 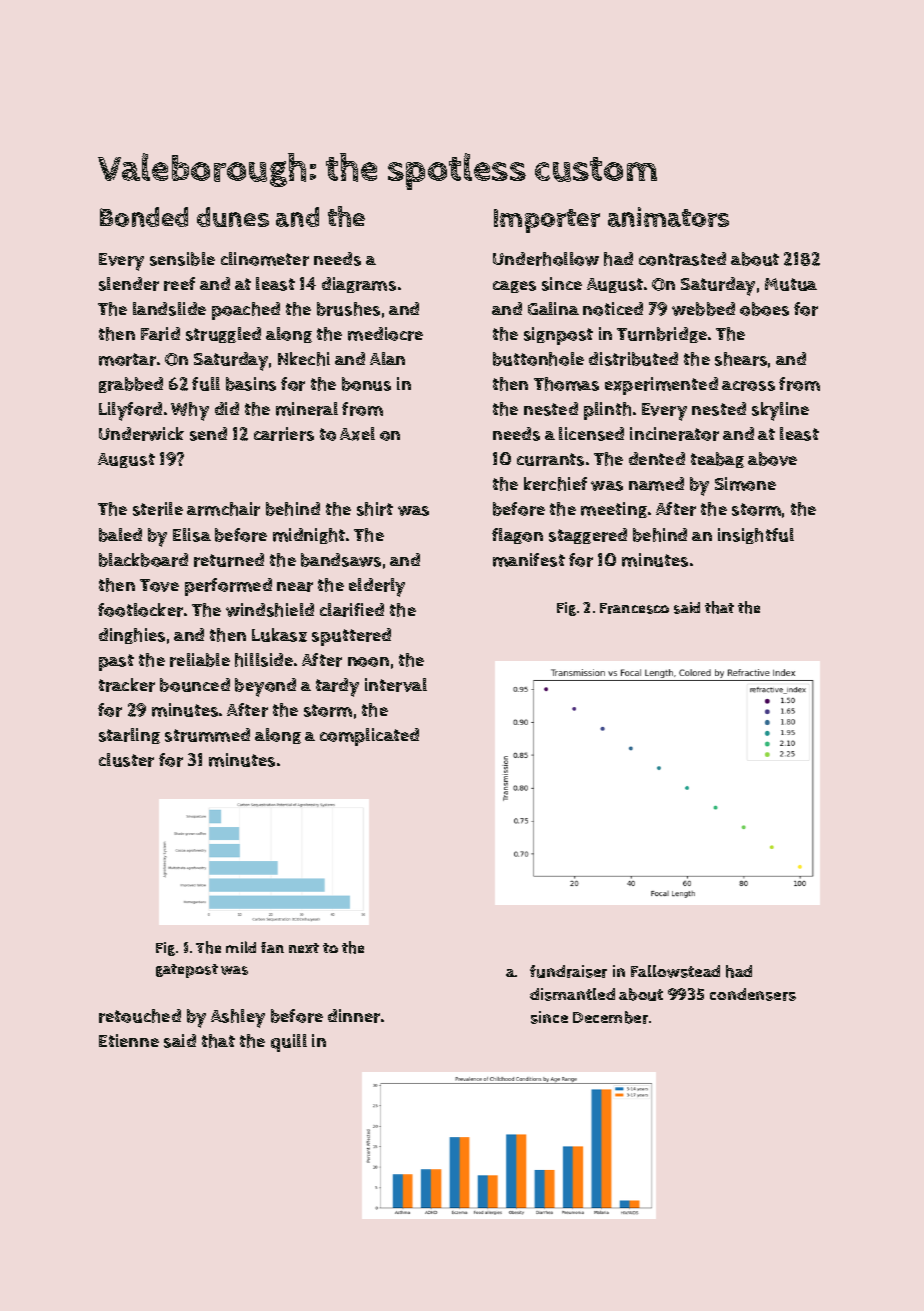 What do you see at coordinates (289, 1043) in the screenshot?
I see `quill` at bounding box center [289, 1043].
